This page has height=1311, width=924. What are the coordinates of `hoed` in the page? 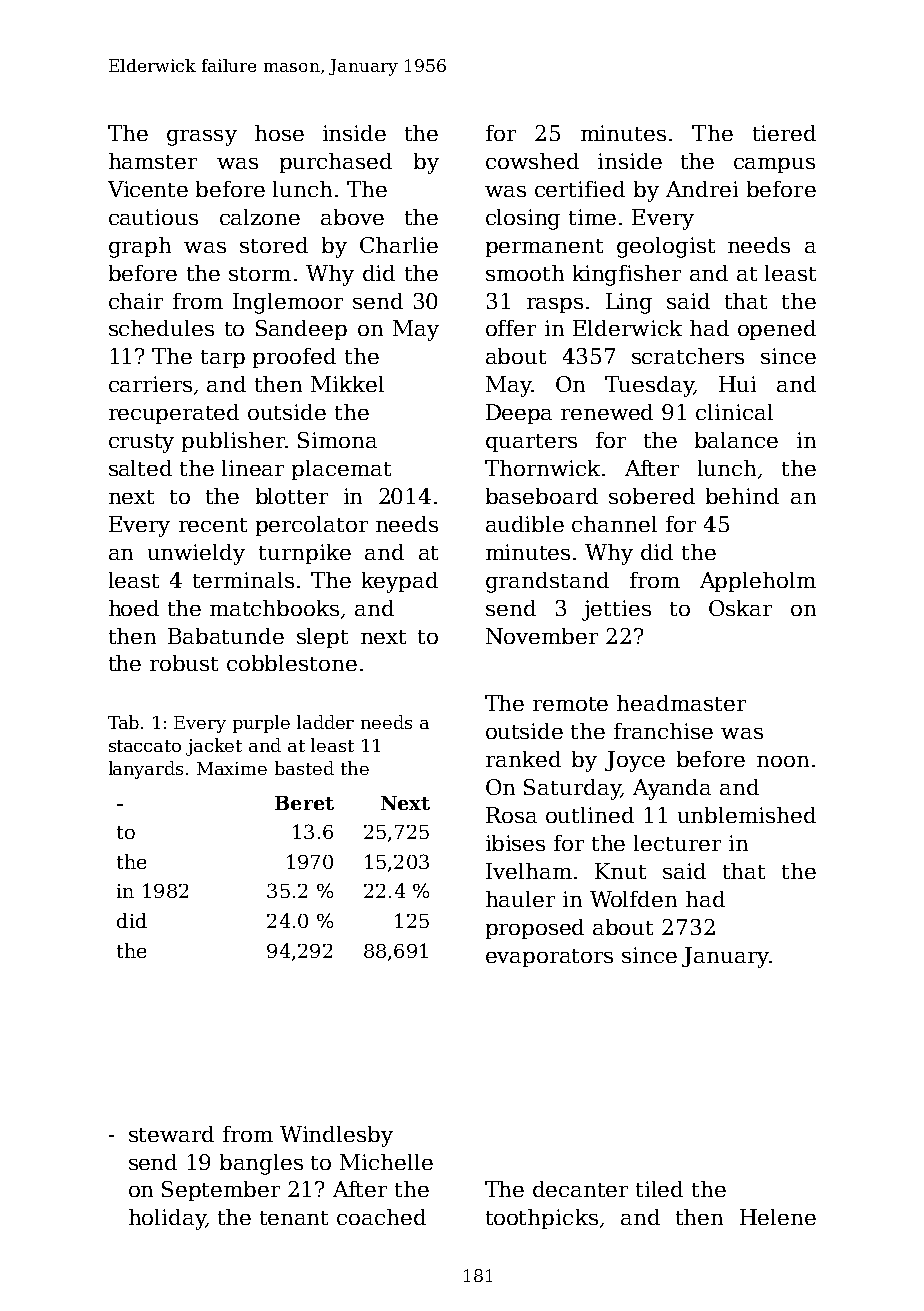 It's located at (134, 608).
